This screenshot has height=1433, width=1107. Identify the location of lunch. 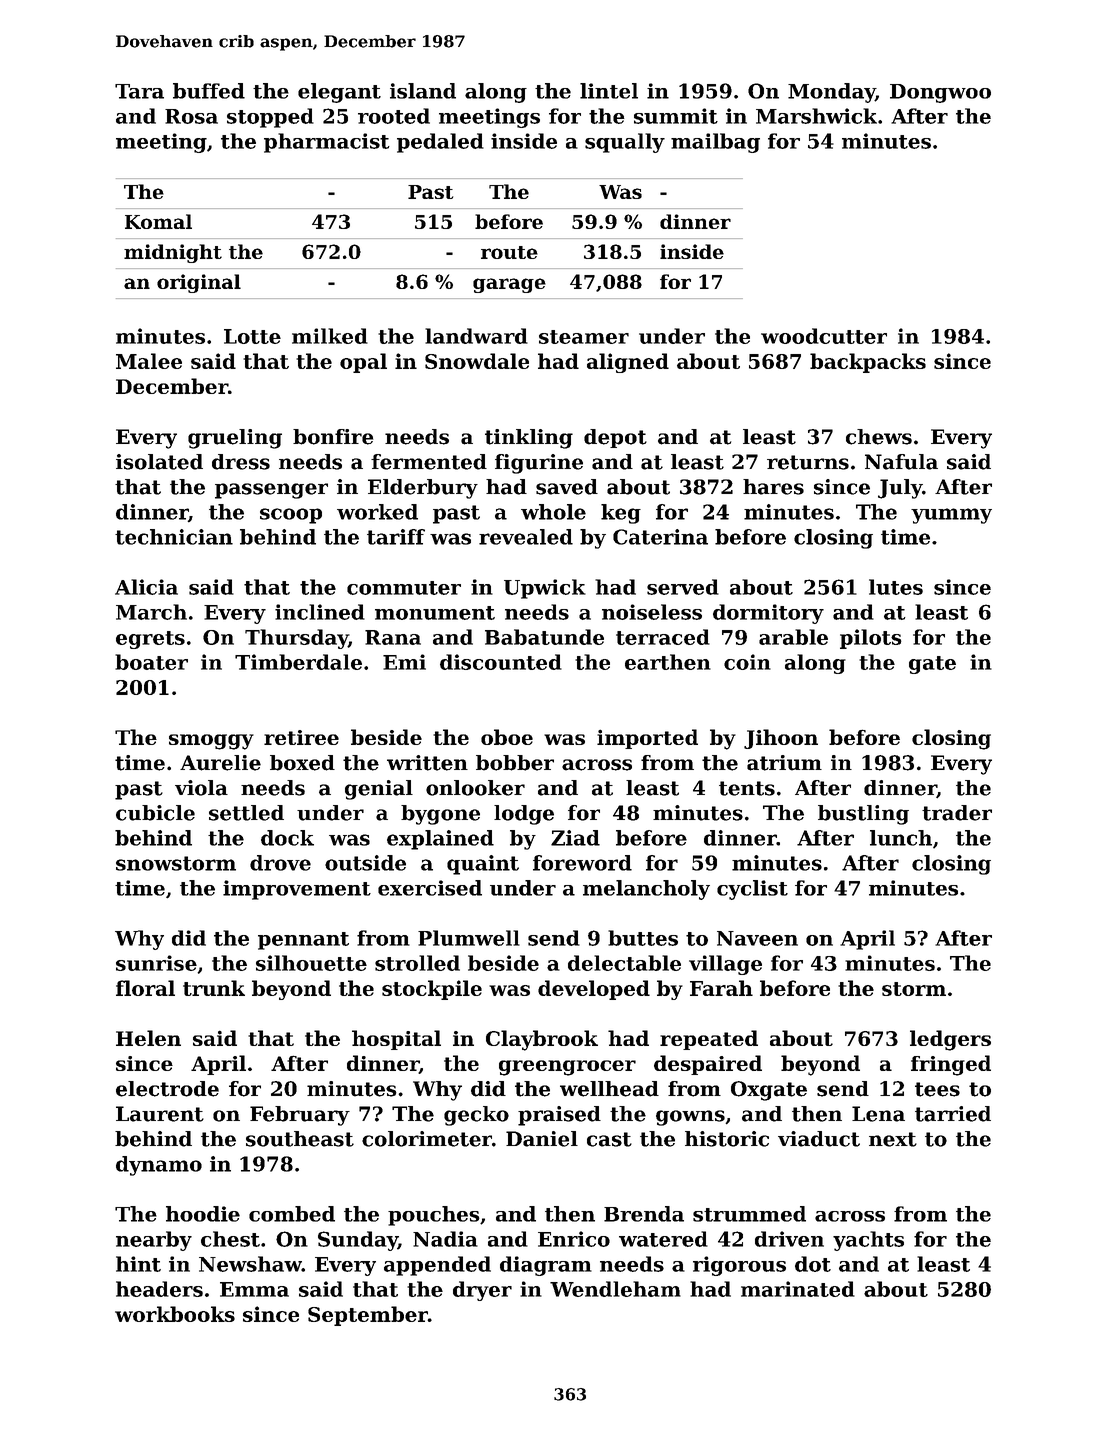
(901, 838).
